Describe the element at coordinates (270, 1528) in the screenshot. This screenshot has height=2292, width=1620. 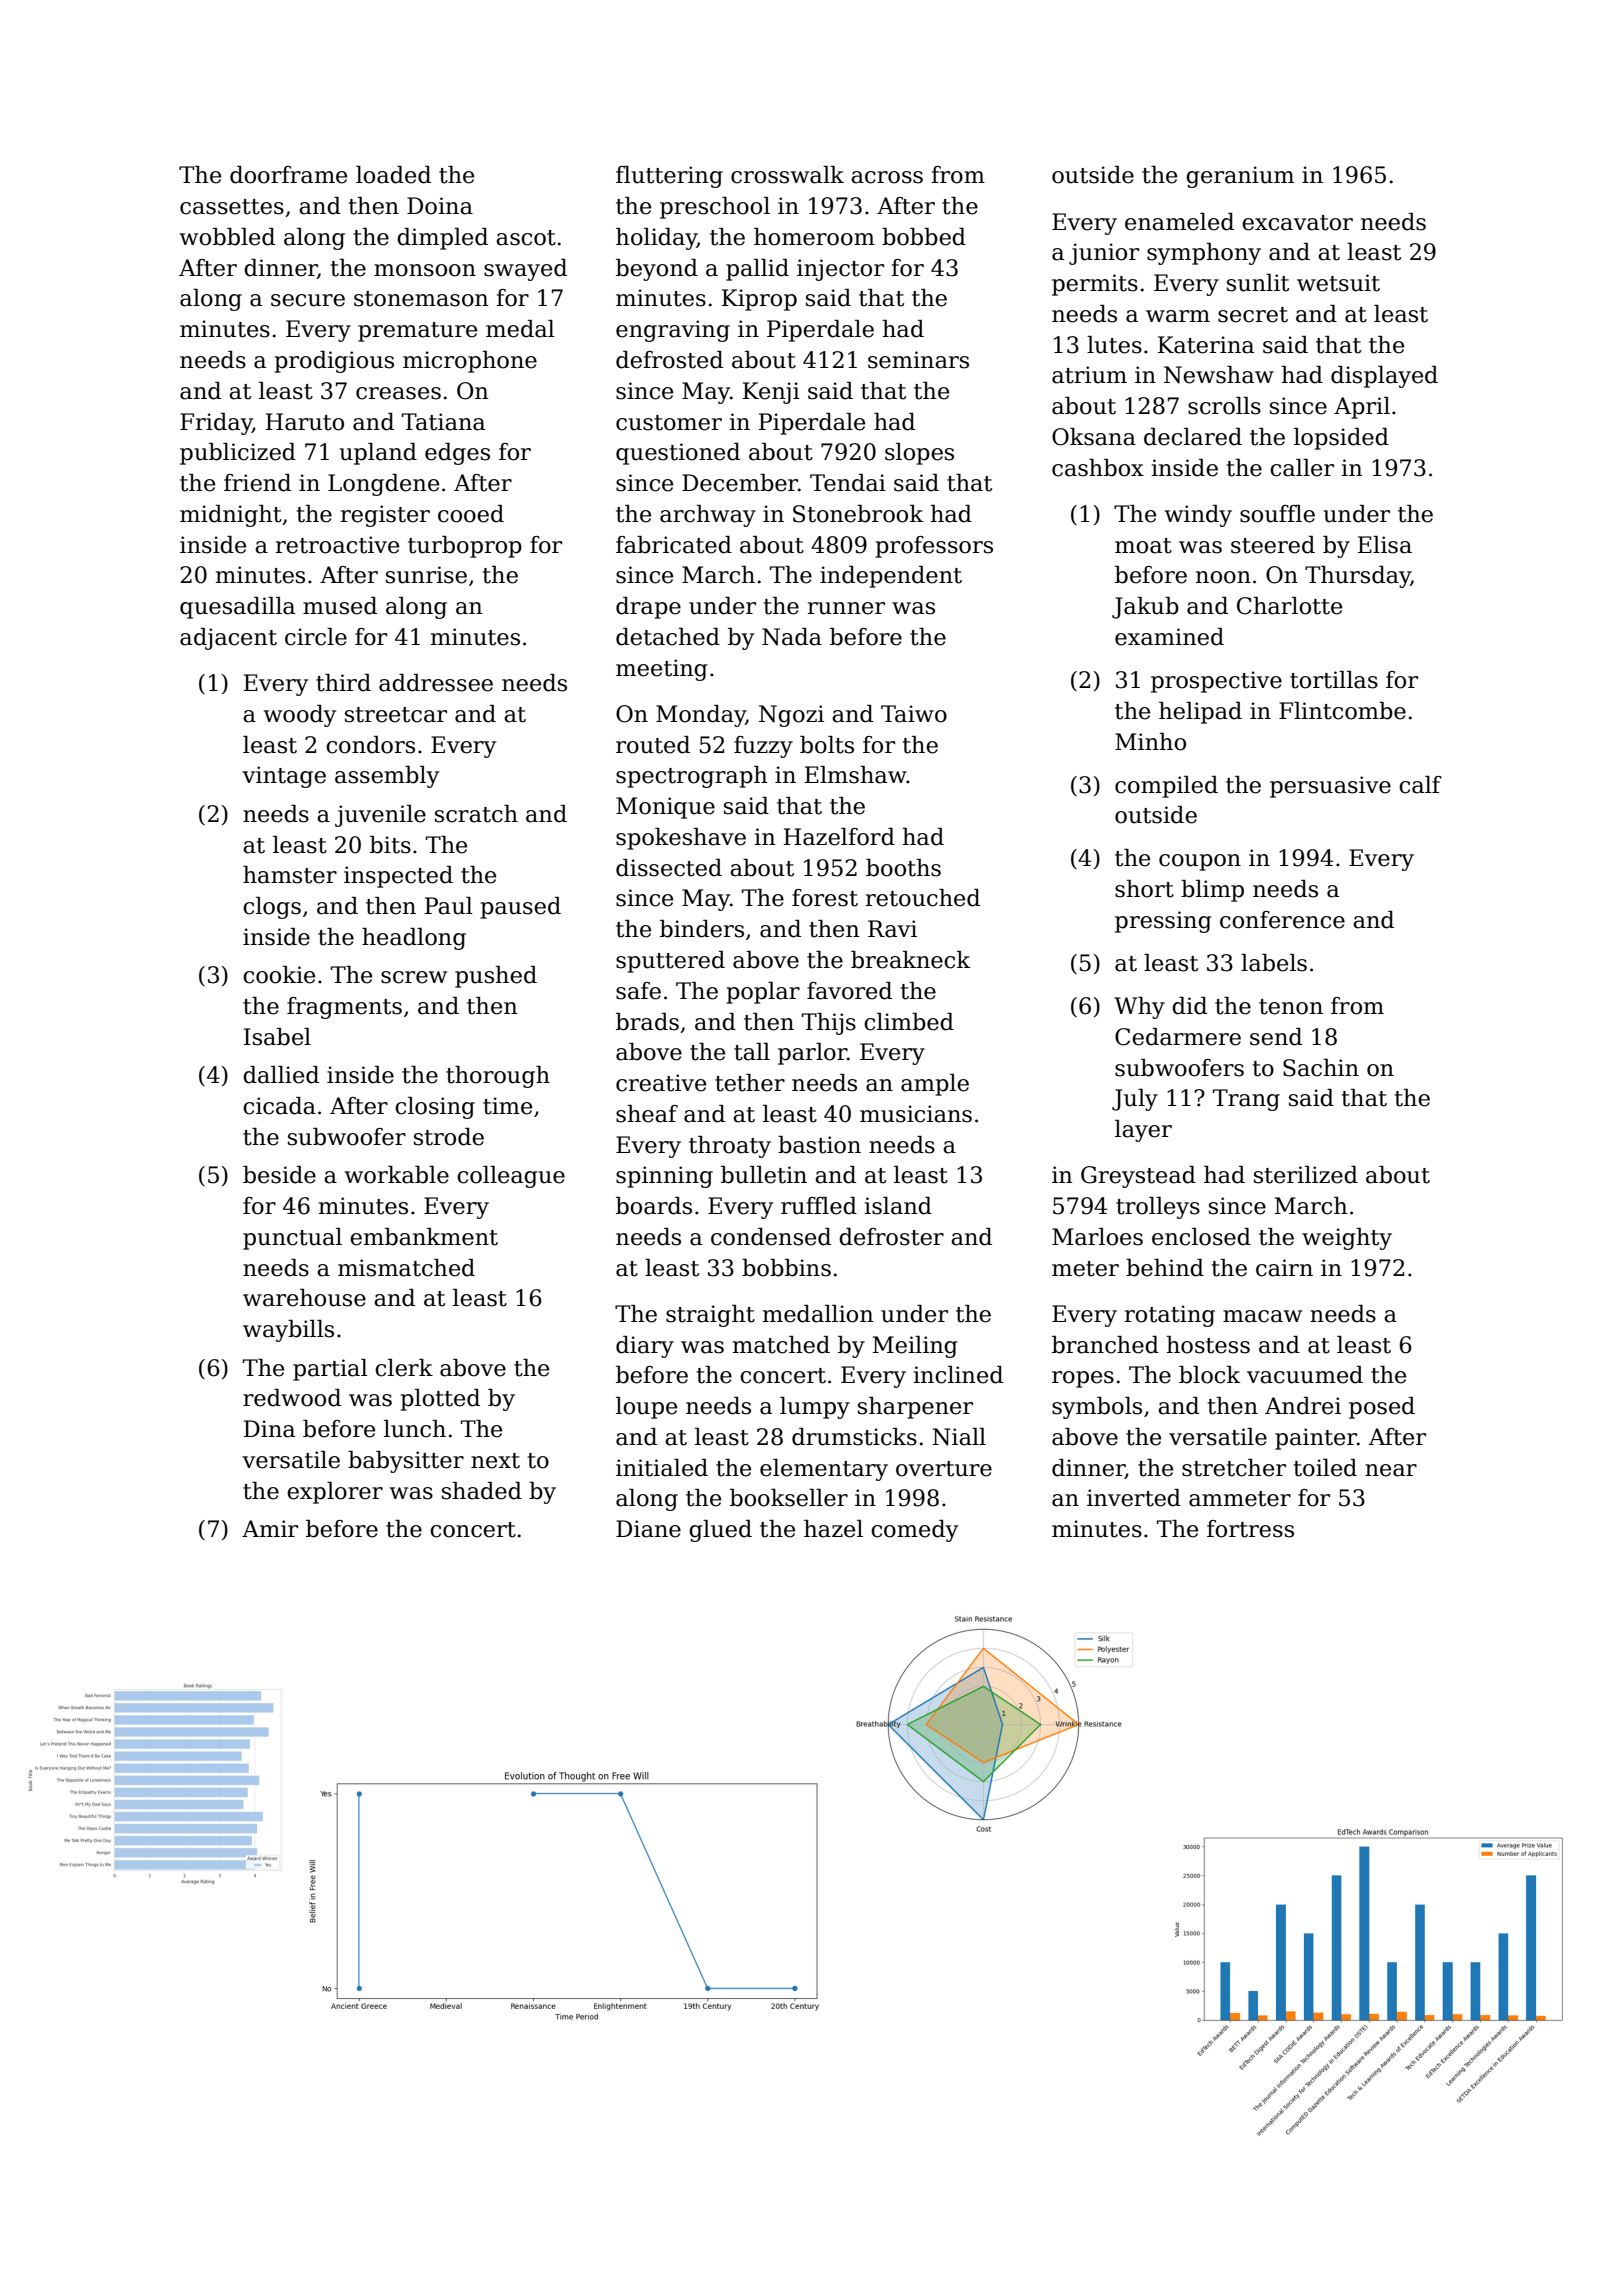
I see `Amir` at that location.
